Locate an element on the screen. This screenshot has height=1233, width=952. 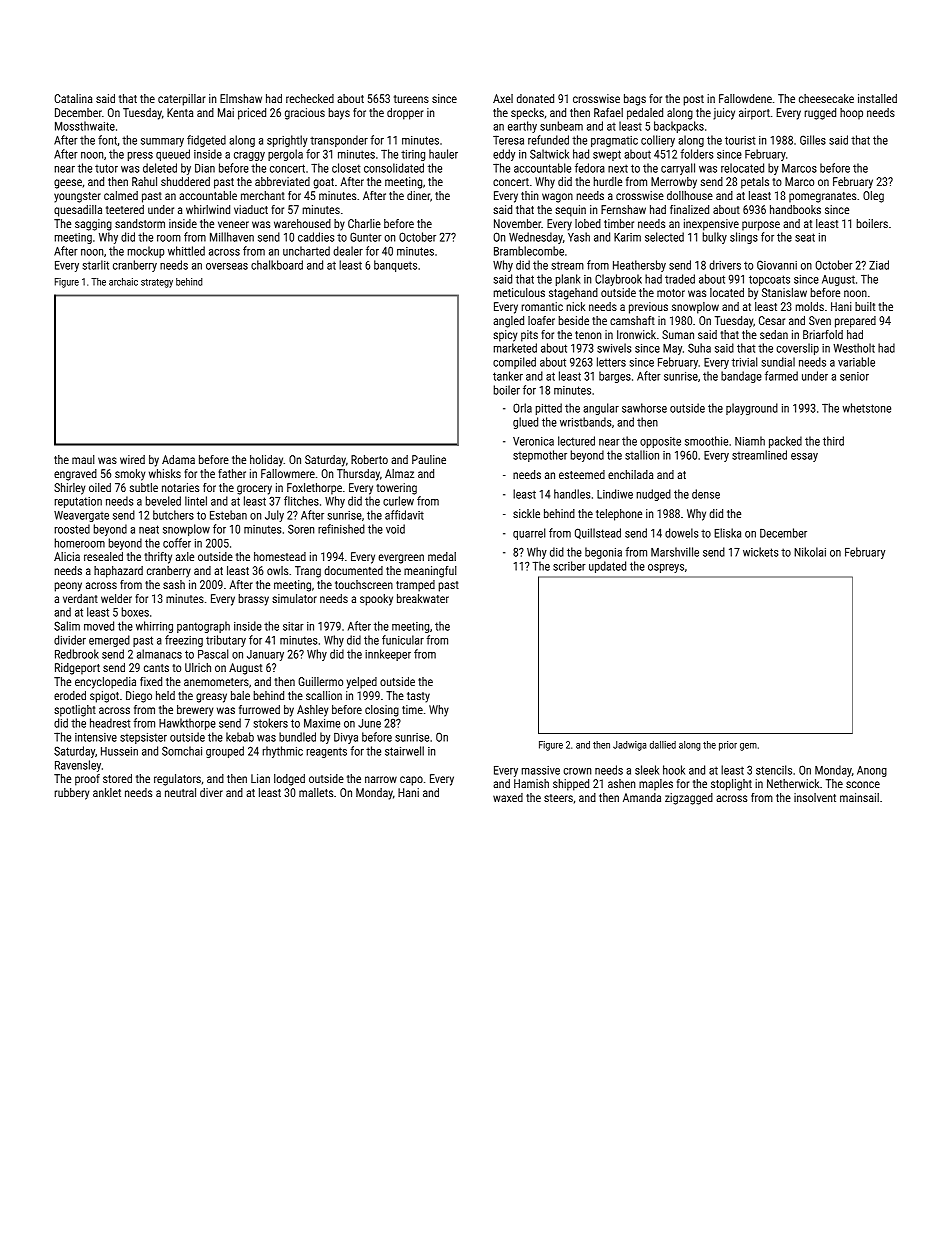
tasty is located at coordinates (418, 697).
